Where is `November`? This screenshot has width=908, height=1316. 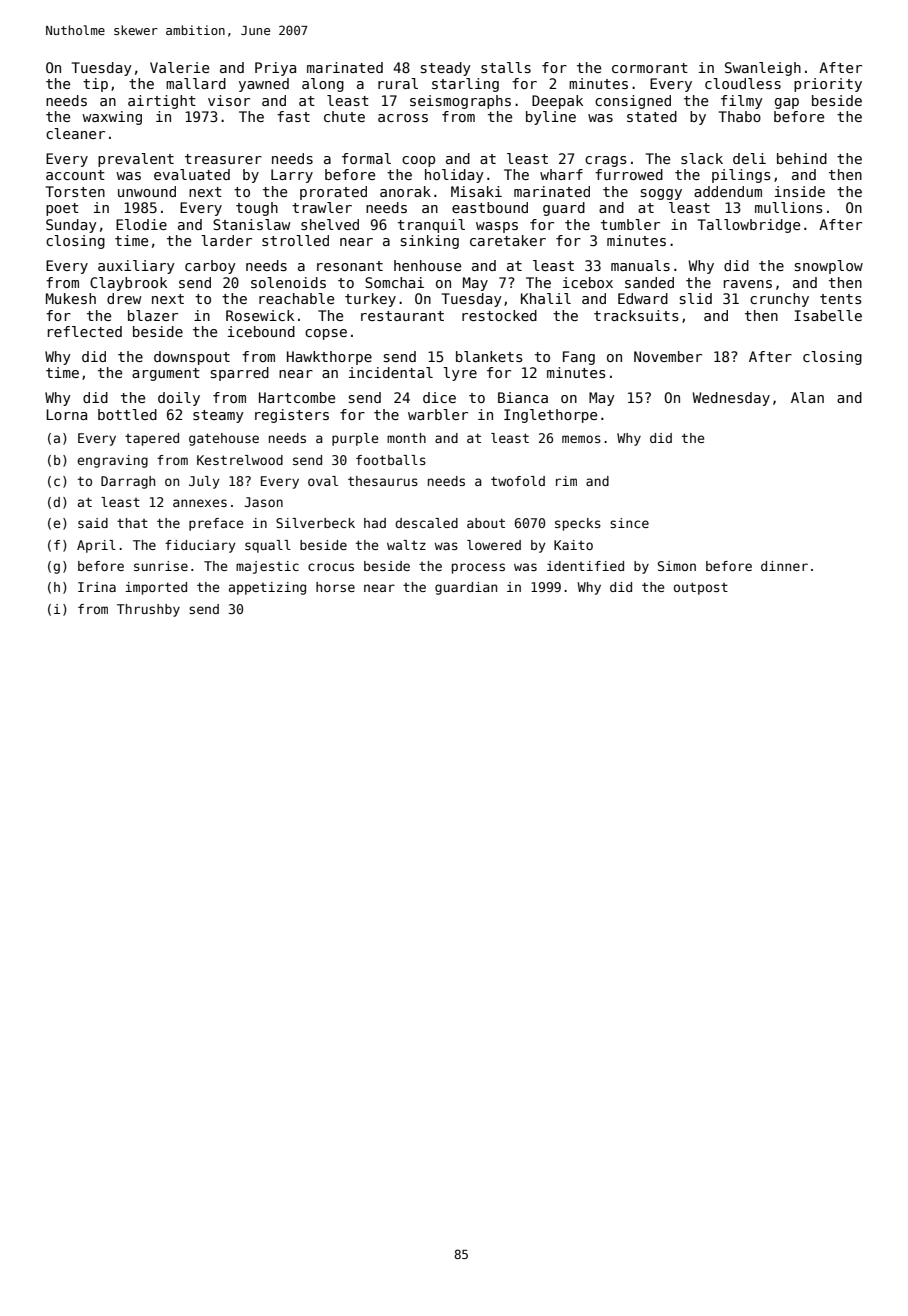
November is located at coordinates (668, 356).
